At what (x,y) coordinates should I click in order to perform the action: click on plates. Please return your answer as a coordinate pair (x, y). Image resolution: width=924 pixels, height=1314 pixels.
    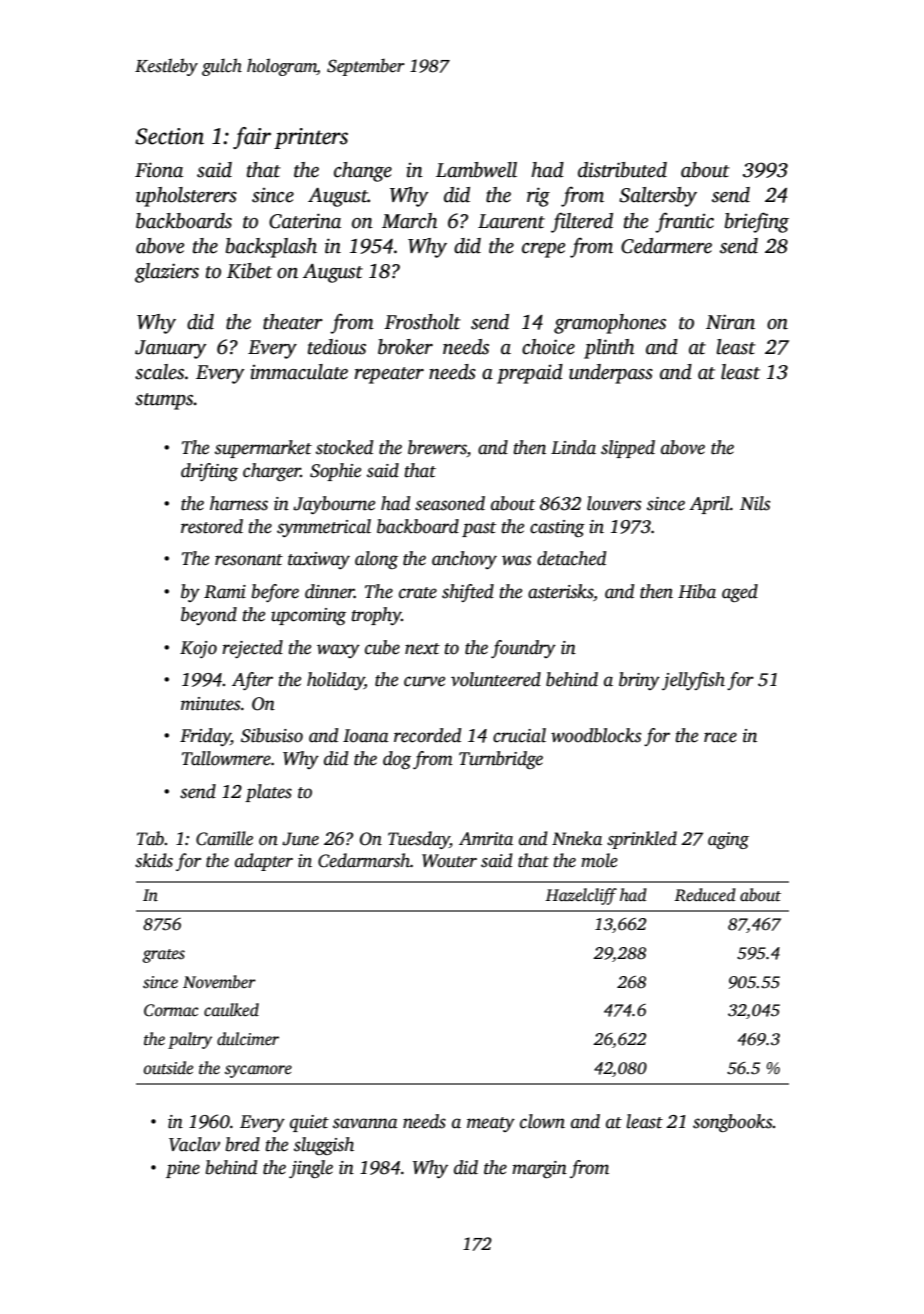
    Looking at the image, I should click on (268, 793).
